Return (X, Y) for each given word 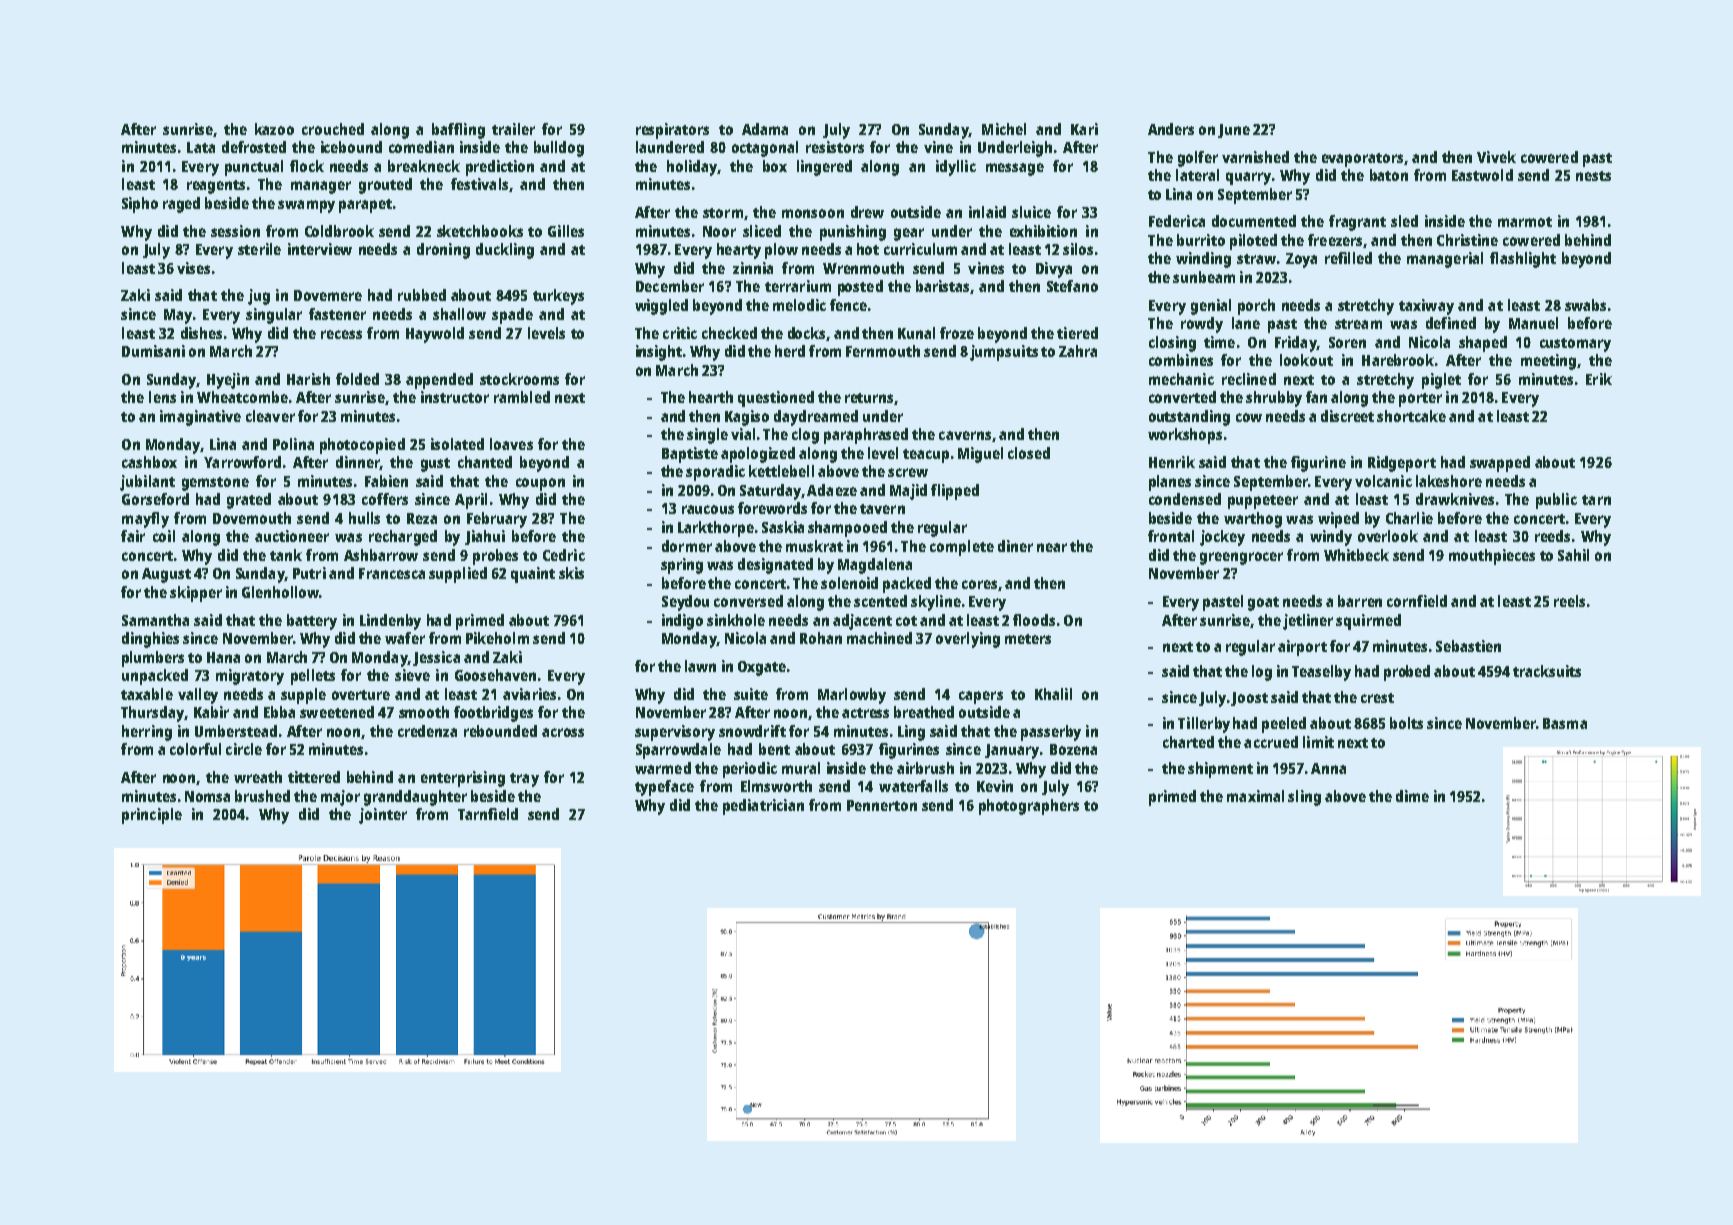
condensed (1185, 499)
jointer (383, 816)
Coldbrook (339, 231)
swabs (1585, 305)
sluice (1031, 212)
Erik (1599, 379)
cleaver (270, 416)
